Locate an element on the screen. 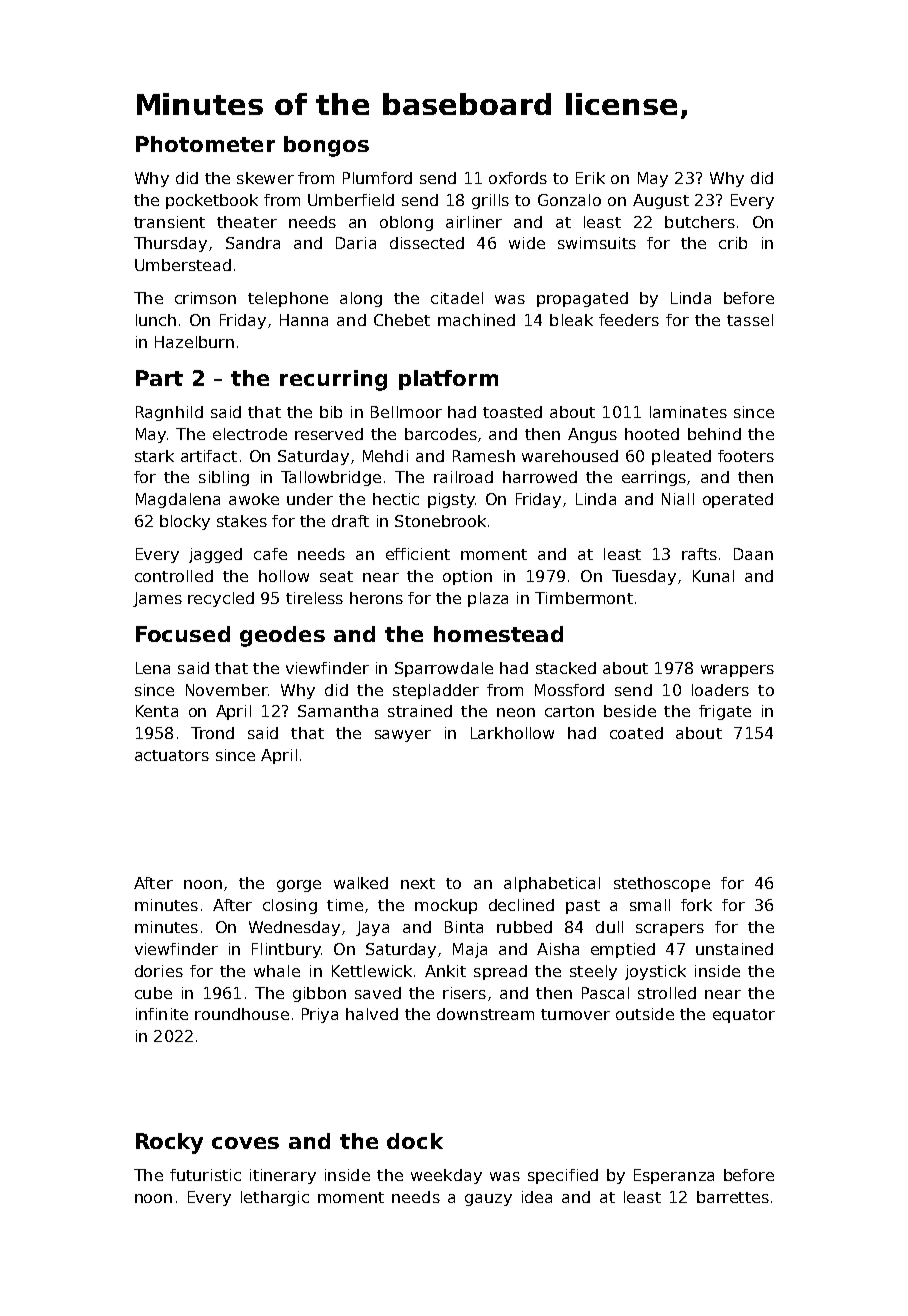 Image resolution: width=908 pixels, height=1316 pixels. futuristic is located at coordinates (205, 1175).
